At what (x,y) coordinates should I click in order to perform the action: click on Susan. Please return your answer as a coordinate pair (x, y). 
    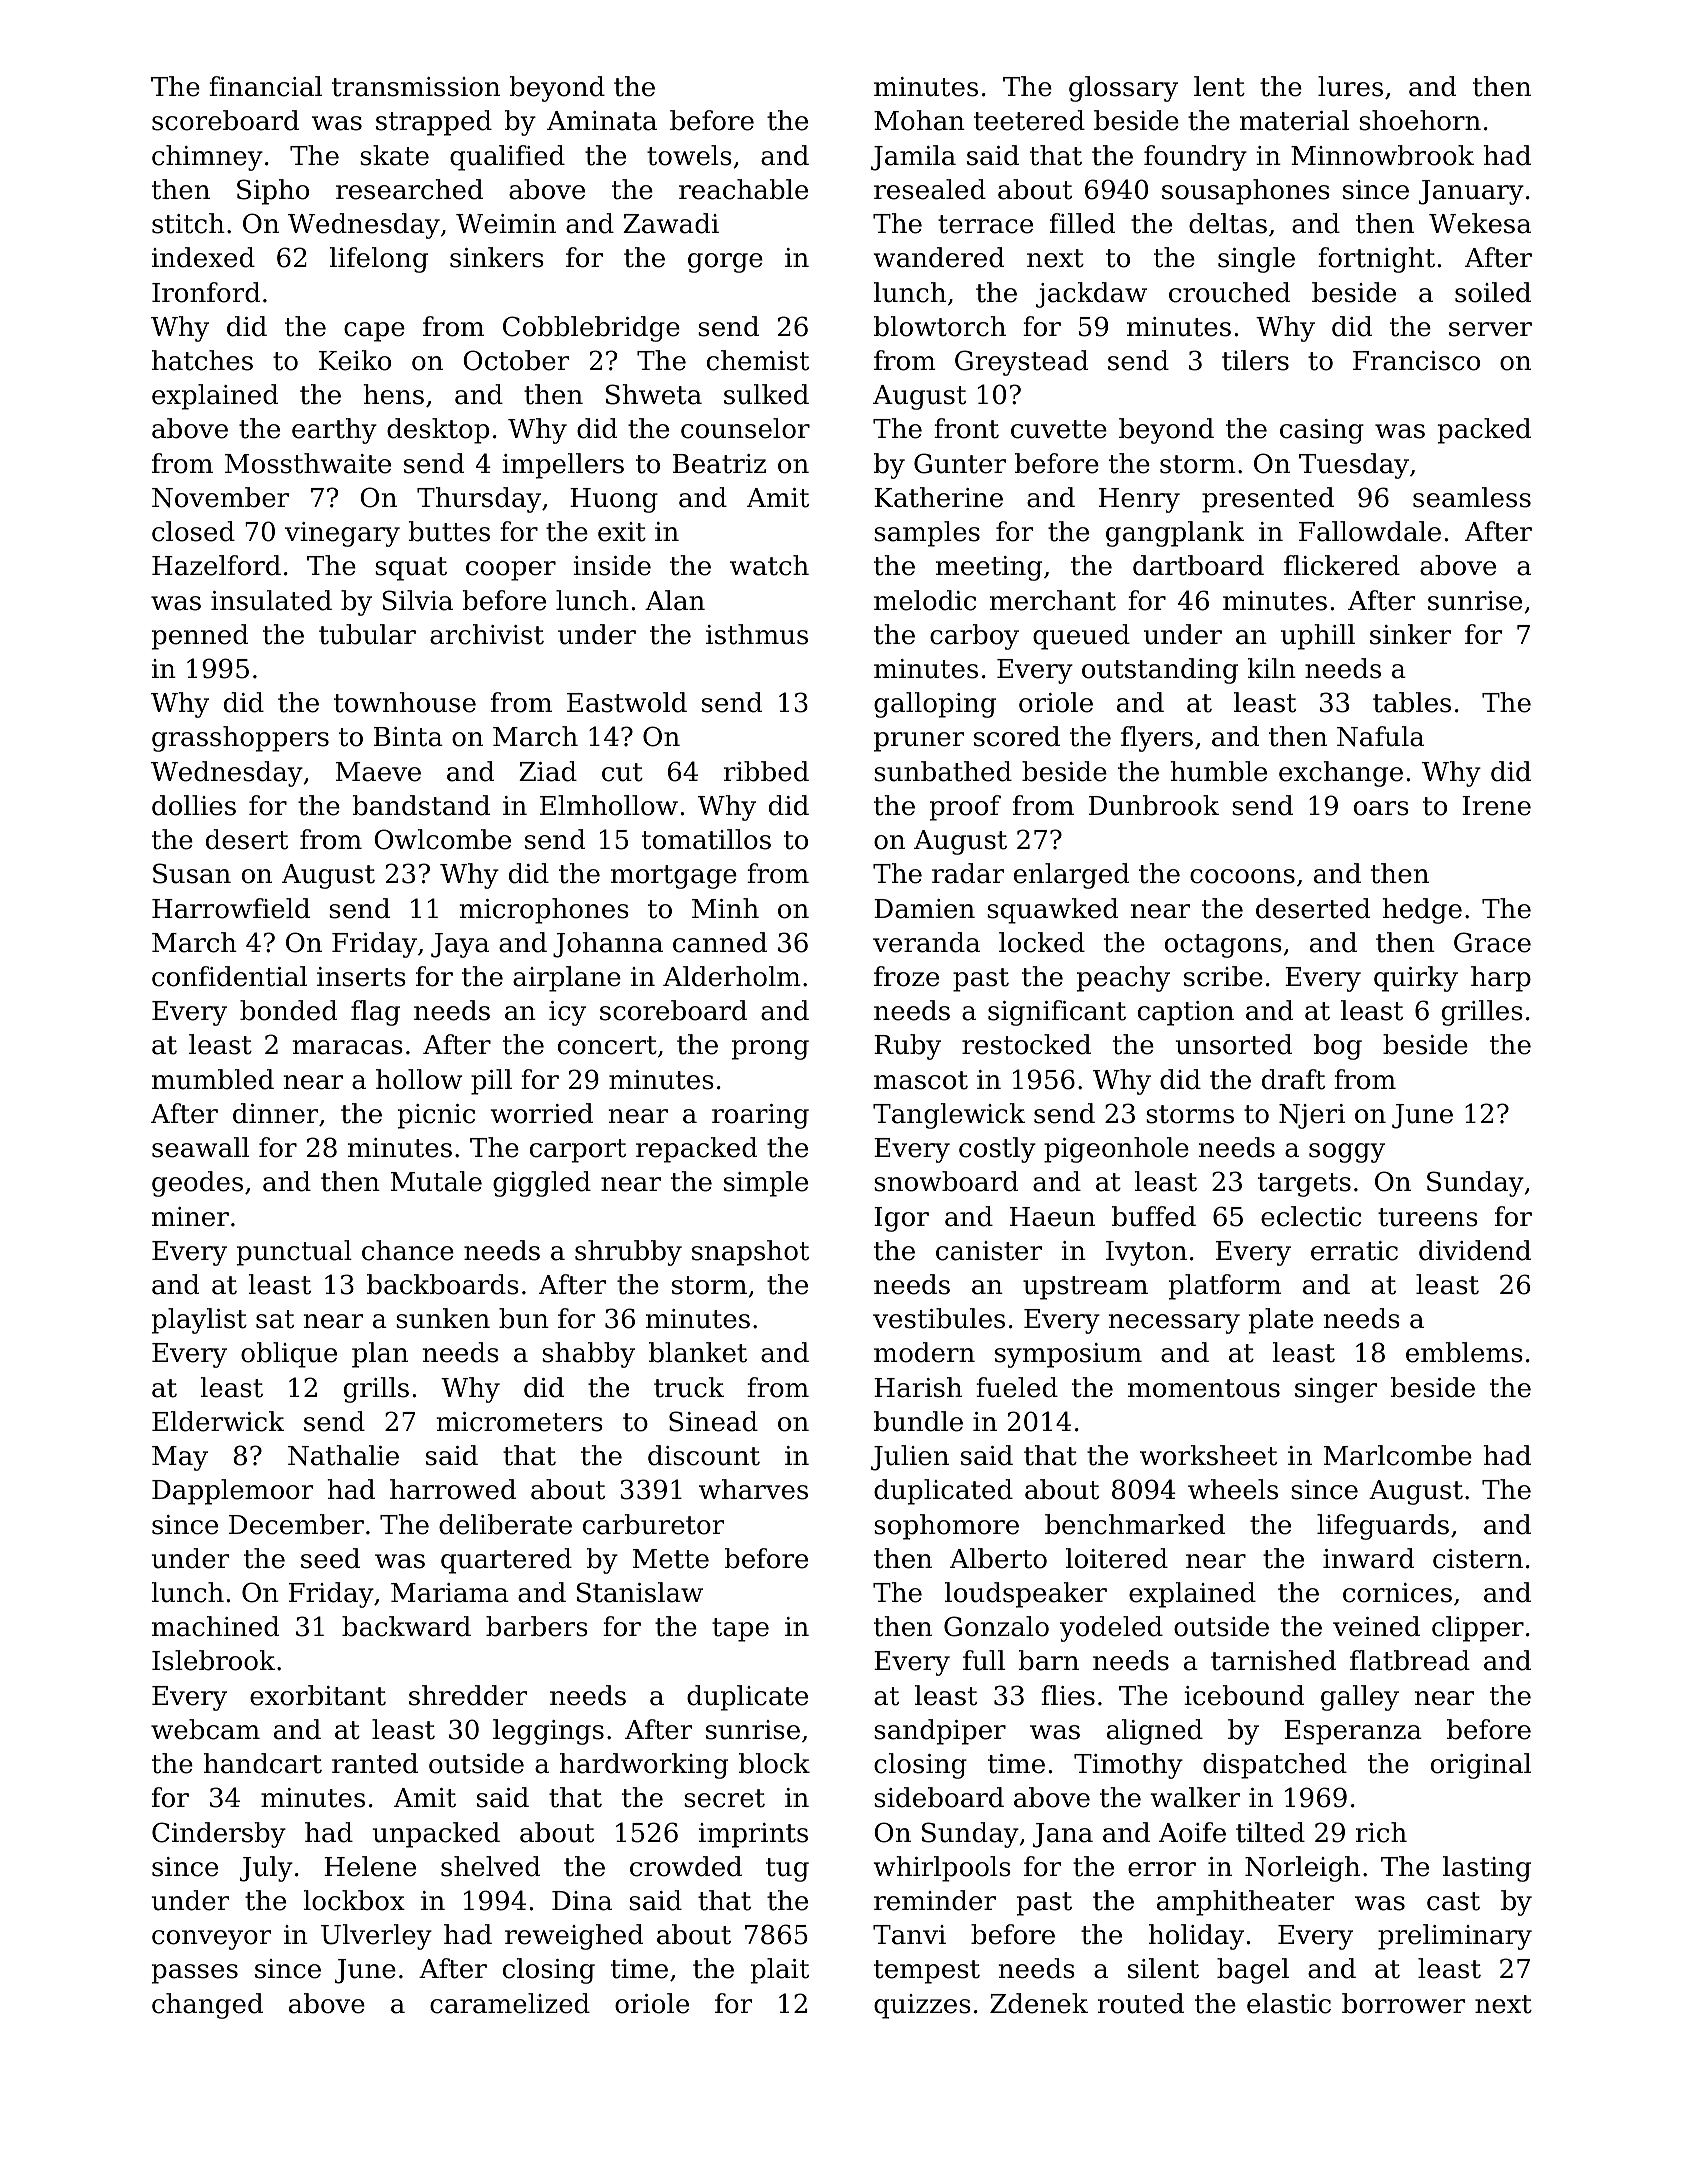
    Looking at the image, I should click on (192, 873).
